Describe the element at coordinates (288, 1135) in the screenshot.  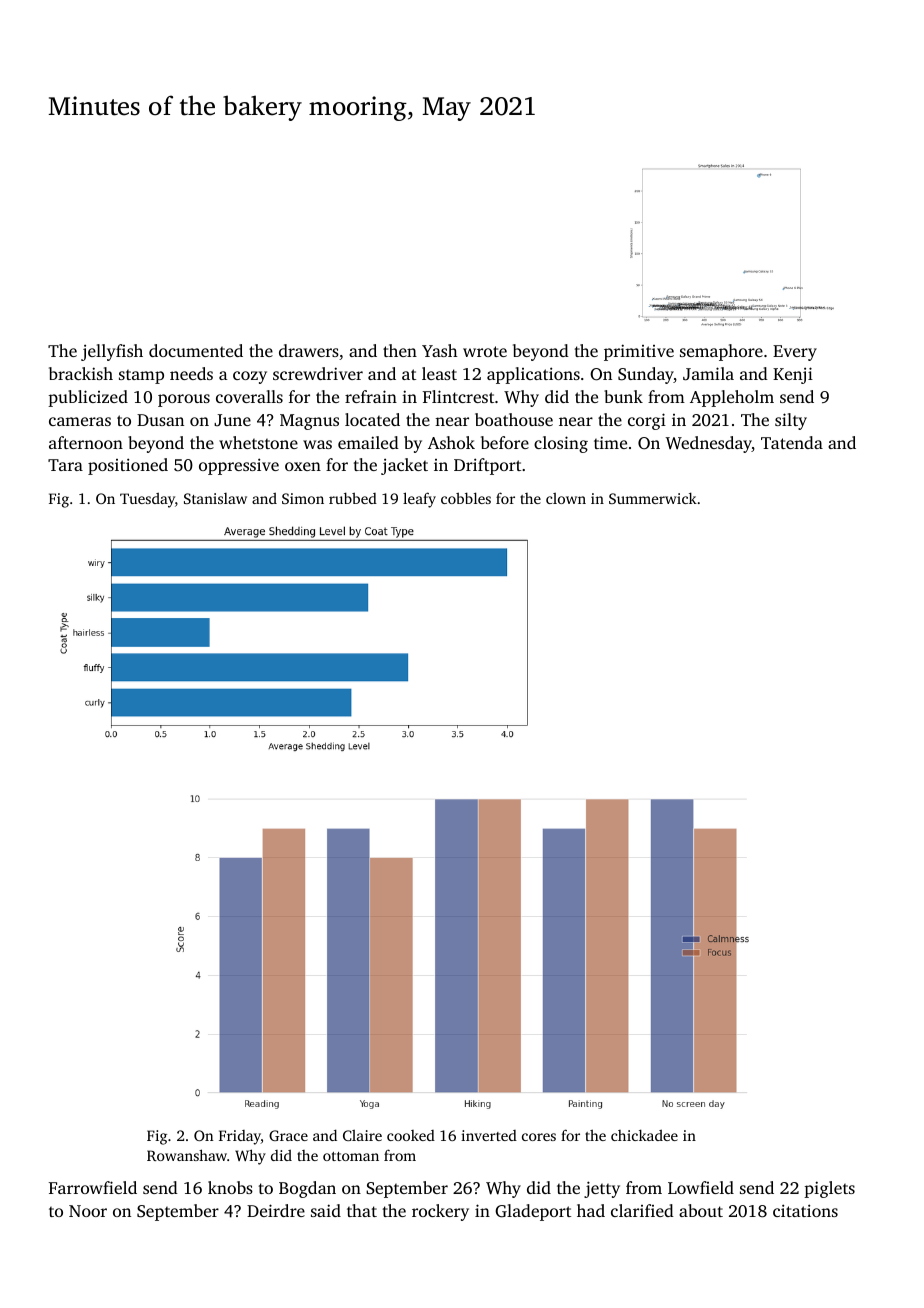
I see `Grace` at that location.
